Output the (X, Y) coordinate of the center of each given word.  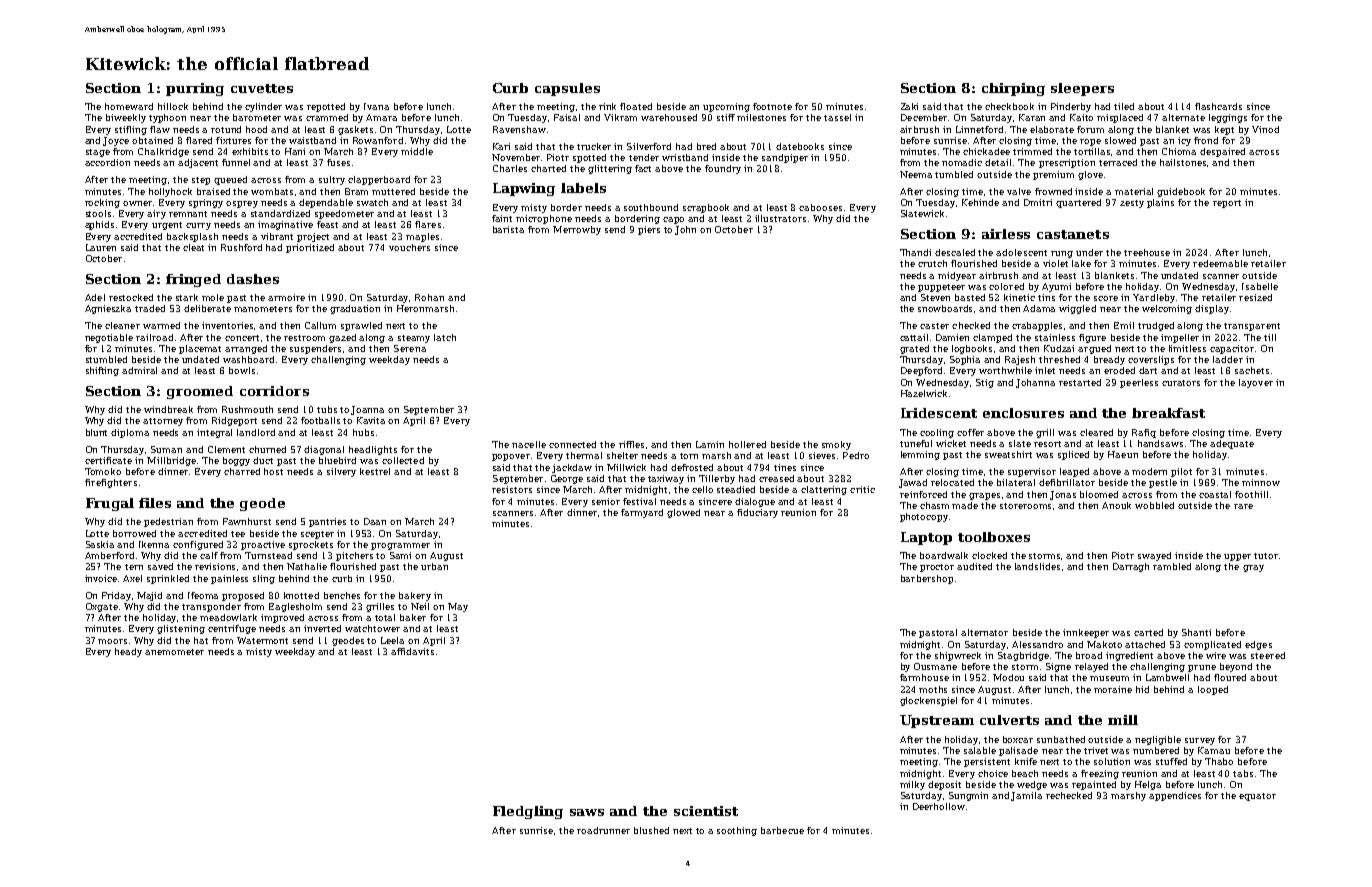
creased (776, 478)
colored (1006, 286)
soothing (737, 831)
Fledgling (528, 812)
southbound (651, 207)
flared (199, 140)
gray (1253, 568)
